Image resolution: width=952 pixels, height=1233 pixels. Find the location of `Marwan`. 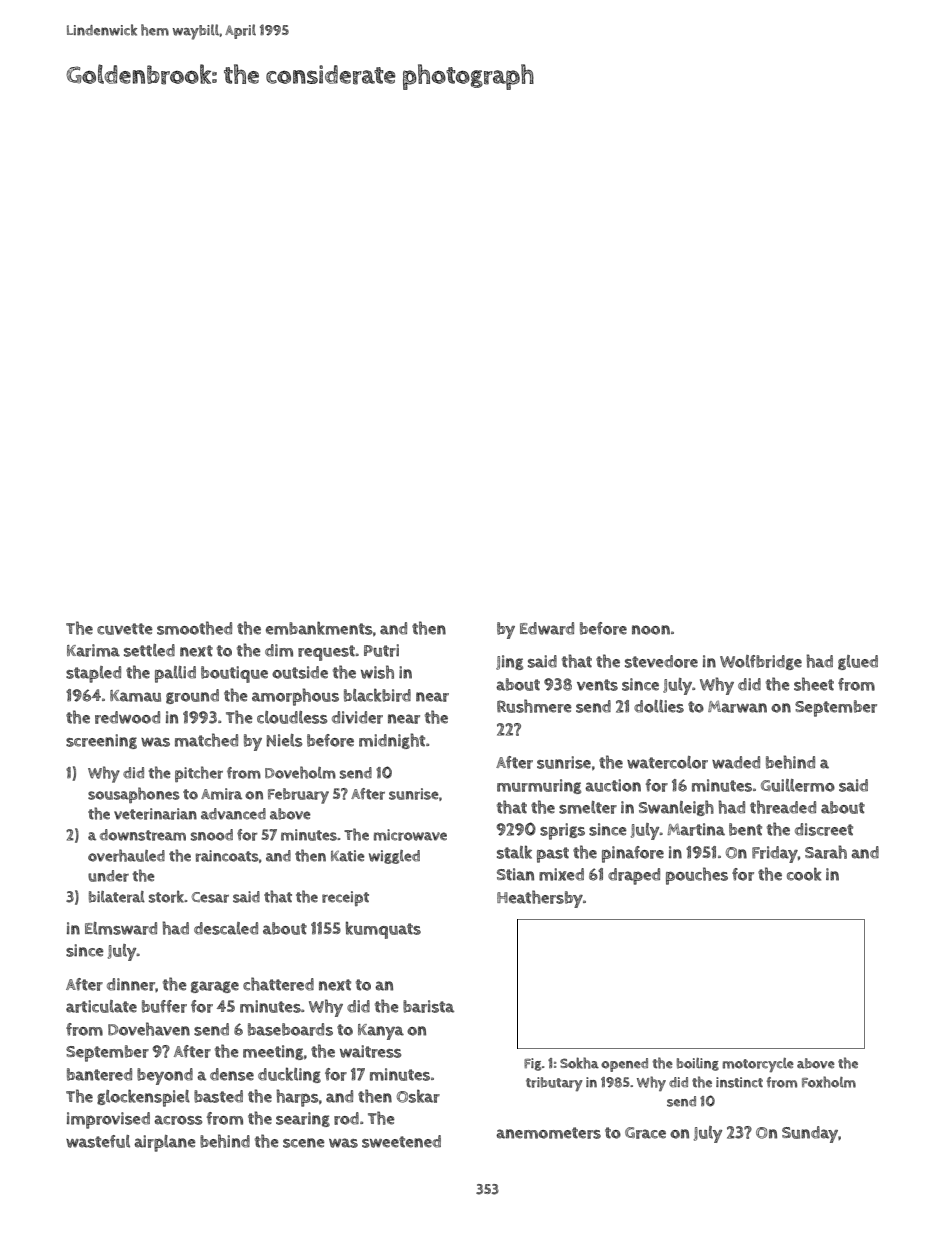

Marwan is located at coordinates (737, 707).
